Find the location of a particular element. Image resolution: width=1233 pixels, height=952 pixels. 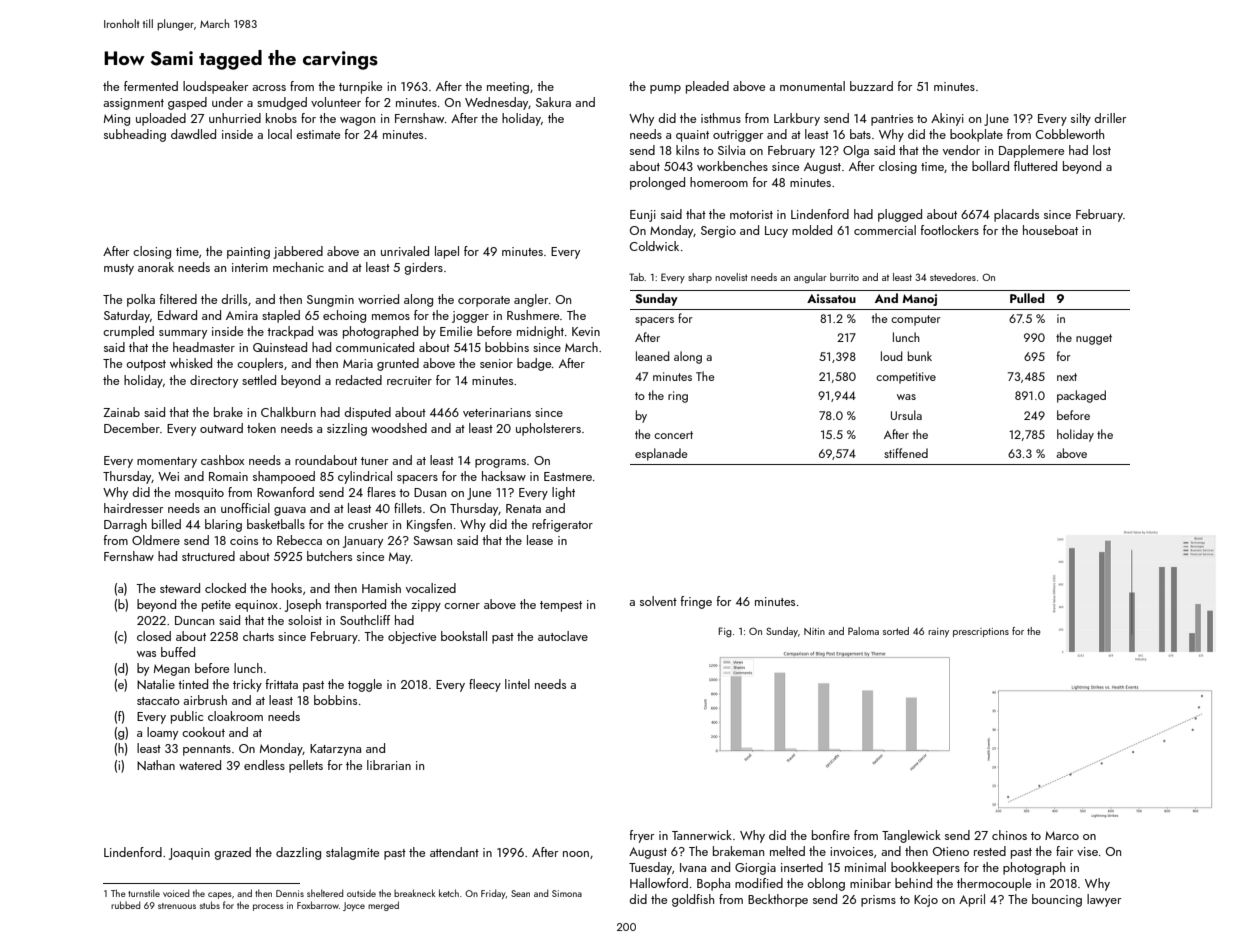

behind is located at coordinates (913, 883).
